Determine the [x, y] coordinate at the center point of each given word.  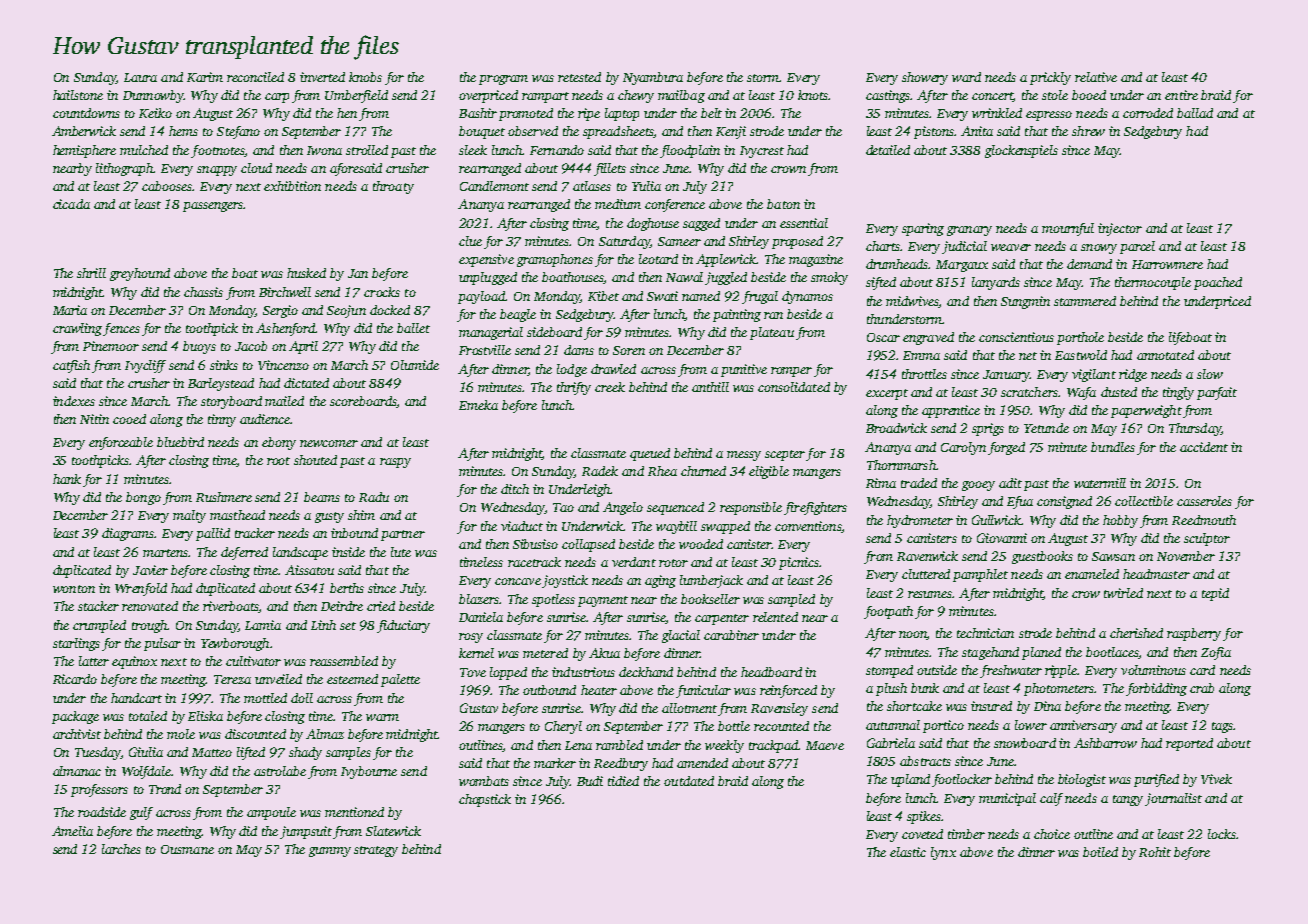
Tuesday [98, 753]
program [503, 80]
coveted [922, 834]
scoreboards [363, 402]
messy [744, 456]
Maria [70, 310]
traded [919, 483]
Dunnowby [153, 96]
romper [791, 372]
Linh [323, 625]
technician [985, 633]
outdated [689, 781]
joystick [565, 581]
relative [1096, 77]
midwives [912, 302]
